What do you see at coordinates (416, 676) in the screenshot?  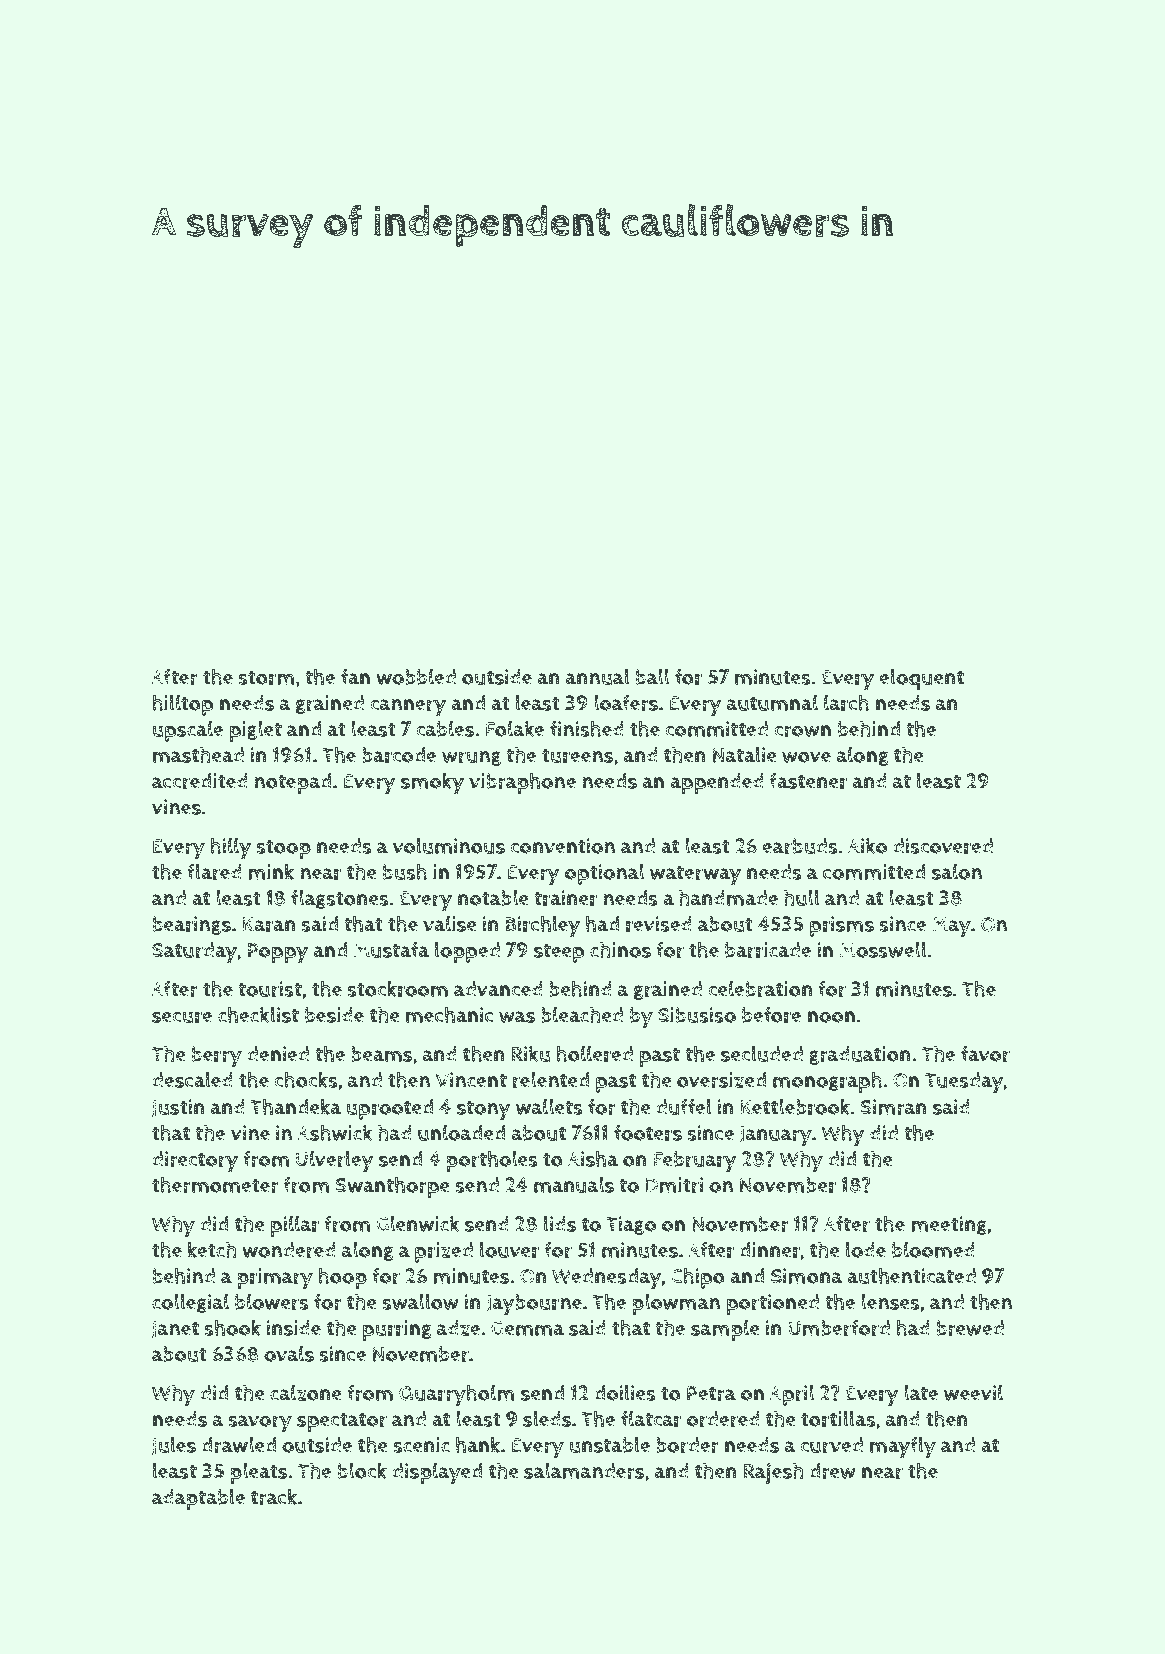 I see `wobbled` at bounding box center [416, 676].
